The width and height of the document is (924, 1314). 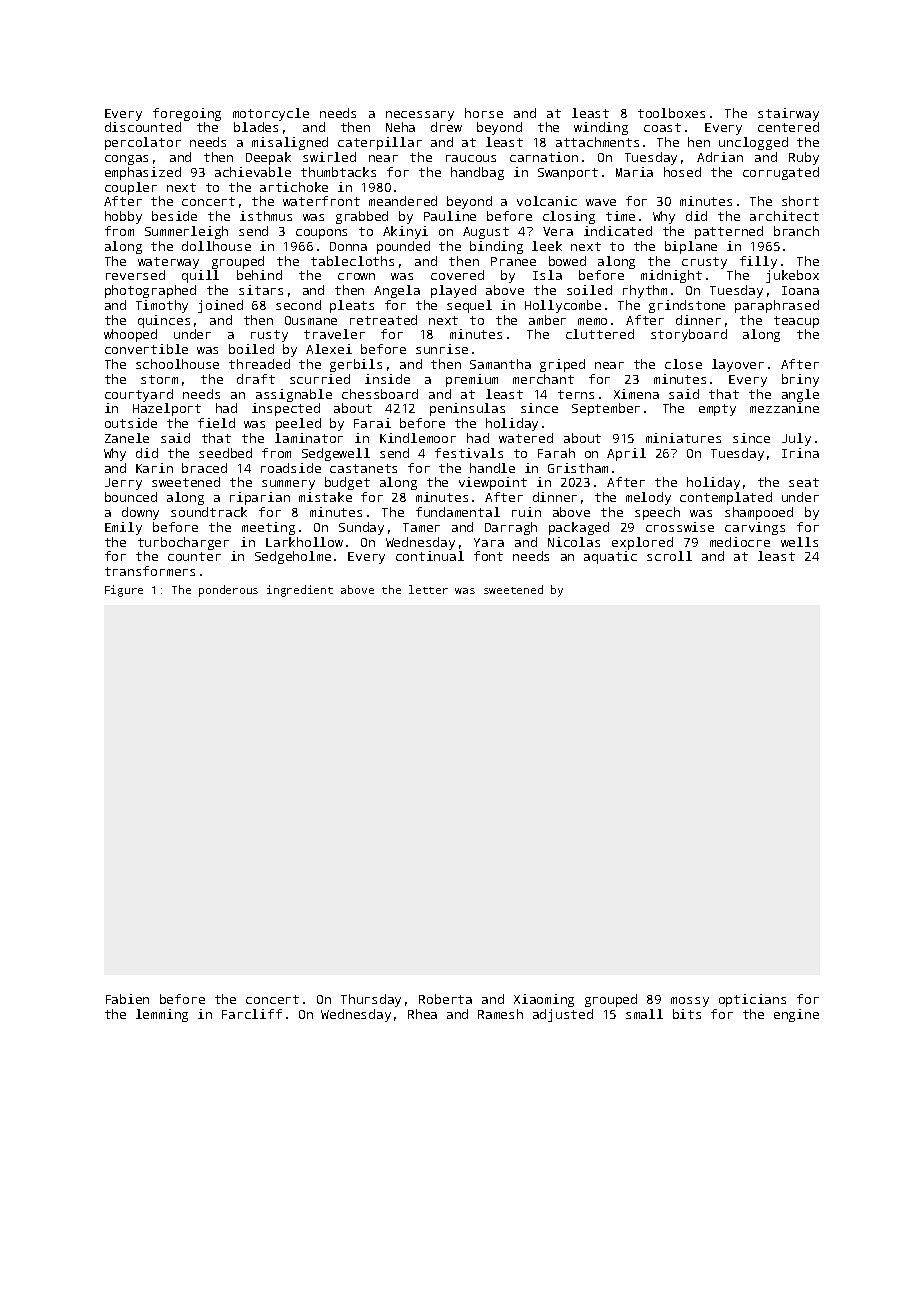 What do you see at coordinates (293, 557) in the document?
I see `Sedgeholme` at bounding box center [293, 557].
